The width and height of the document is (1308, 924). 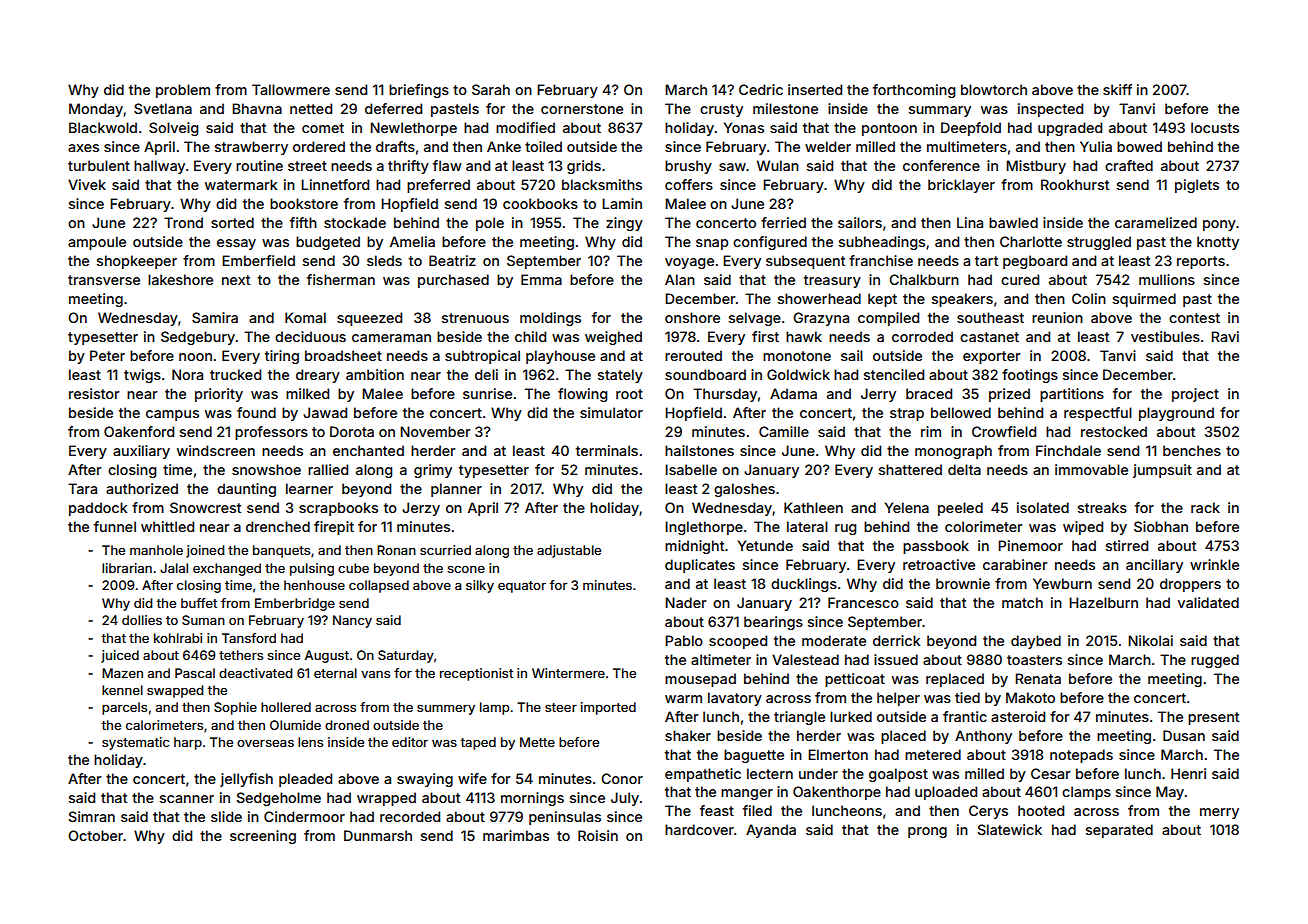 What do you see at coordinates (375, 674) in the document?
I see `vans` at bounding box center [375, 674].
